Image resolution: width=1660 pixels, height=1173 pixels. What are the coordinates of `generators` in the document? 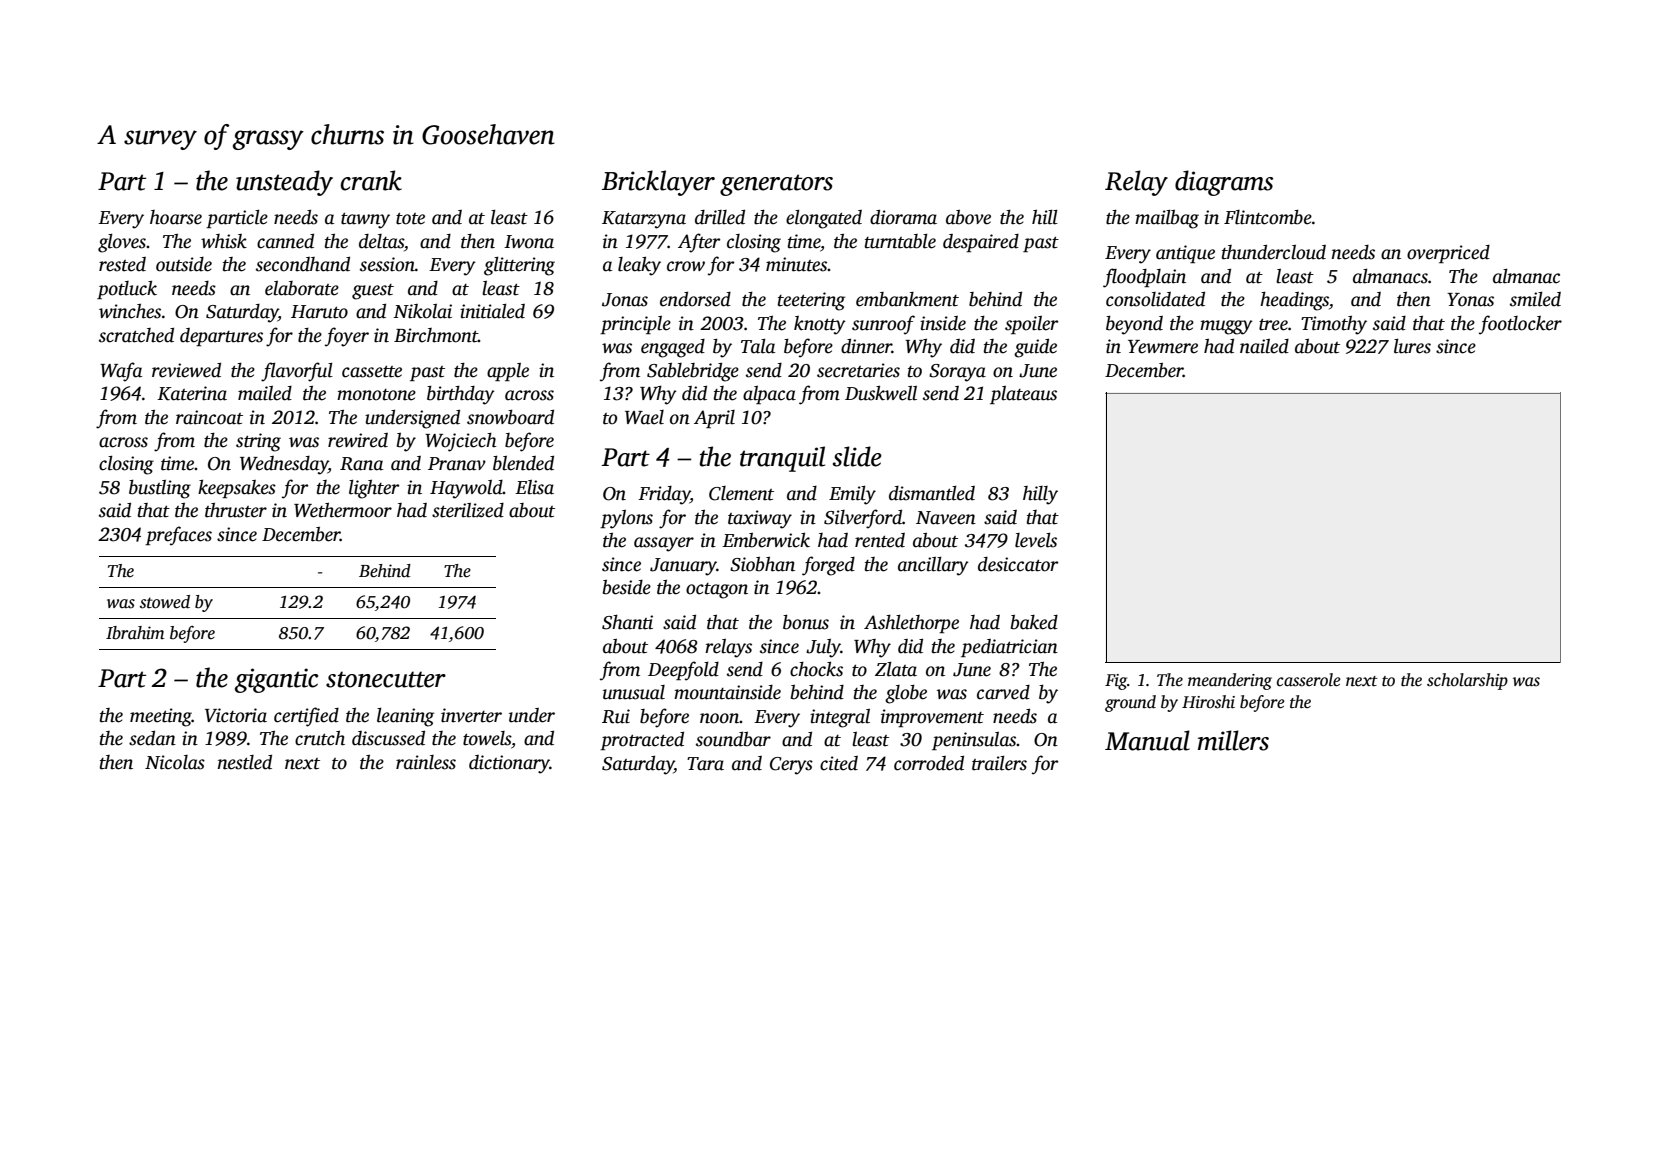 It's located at (776, 185).
